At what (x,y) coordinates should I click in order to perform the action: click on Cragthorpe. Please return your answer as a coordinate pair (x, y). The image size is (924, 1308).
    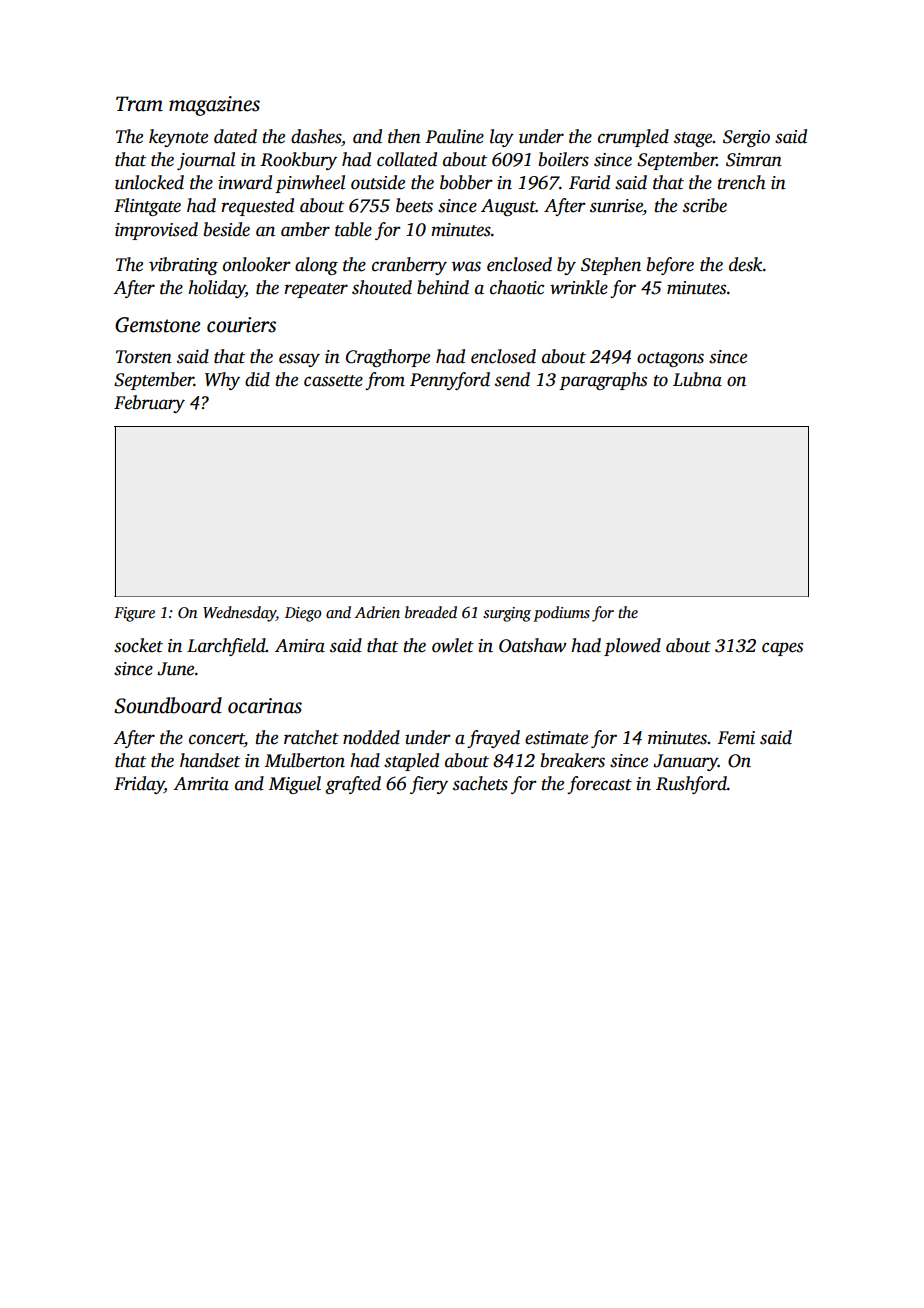
    Looking at the image, I should click on (388, 358).
